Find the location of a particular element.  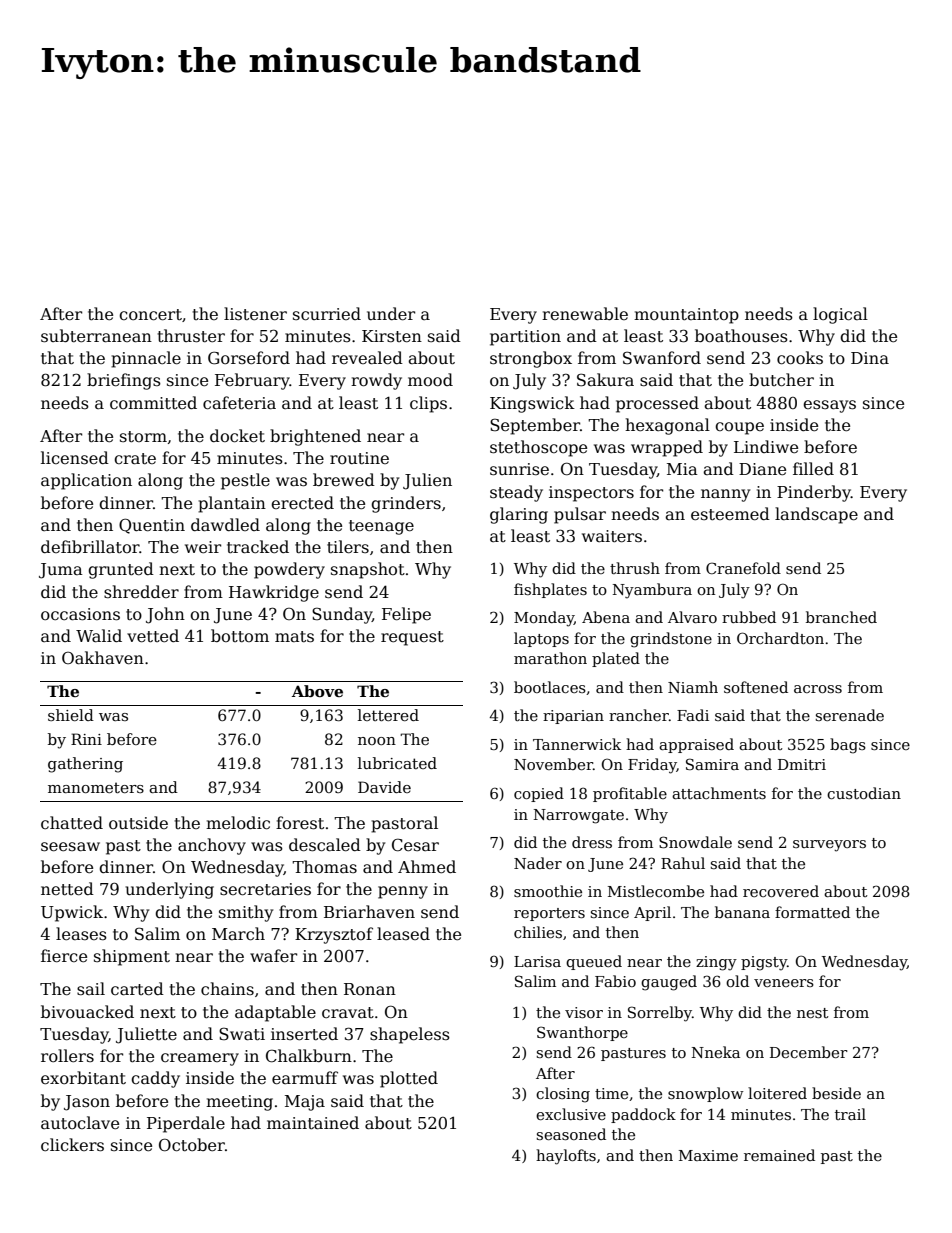

concert is located at coordinates (150, 315).
